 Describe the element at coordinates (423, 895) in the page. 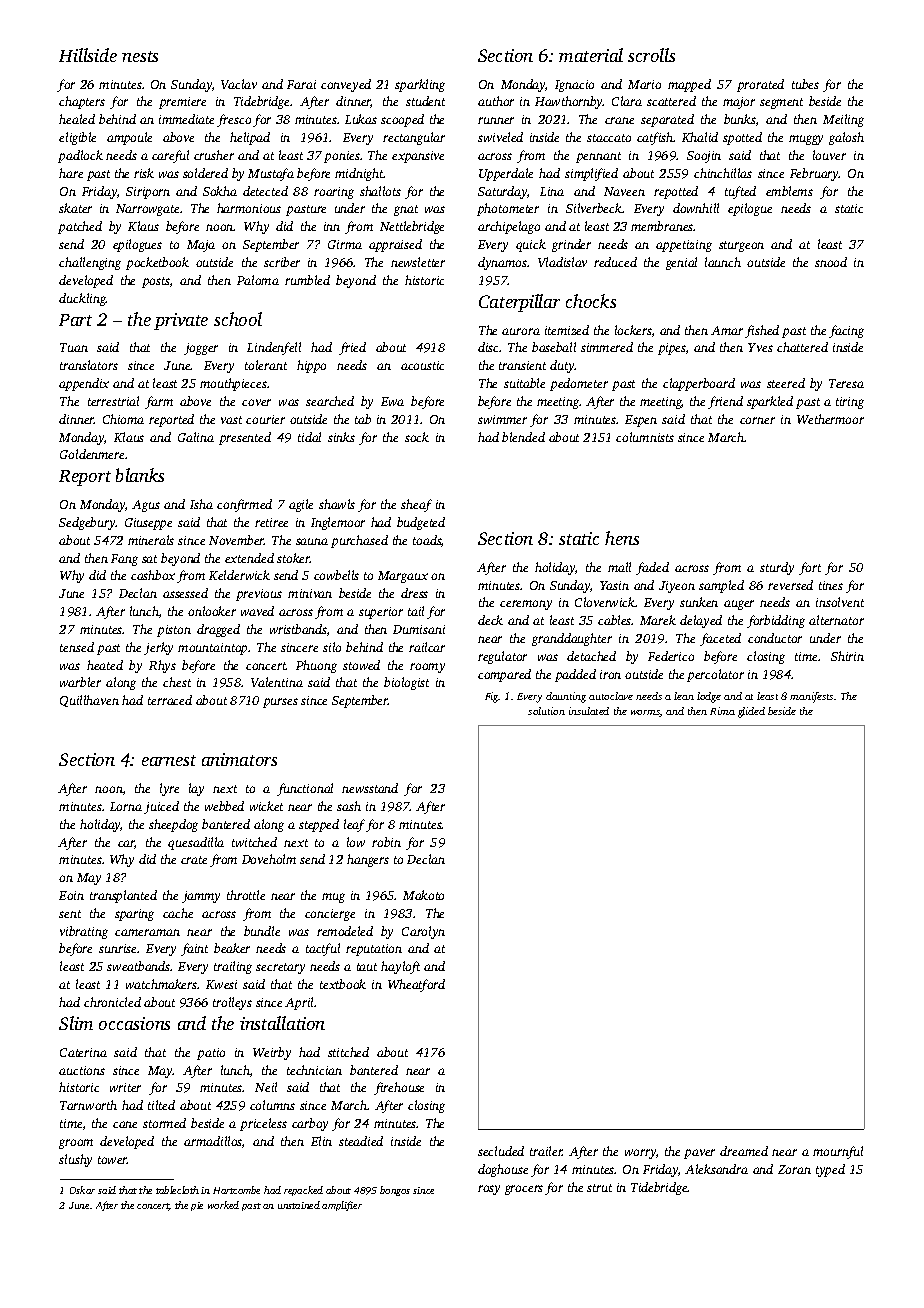

I see `Makoto` at that location.
